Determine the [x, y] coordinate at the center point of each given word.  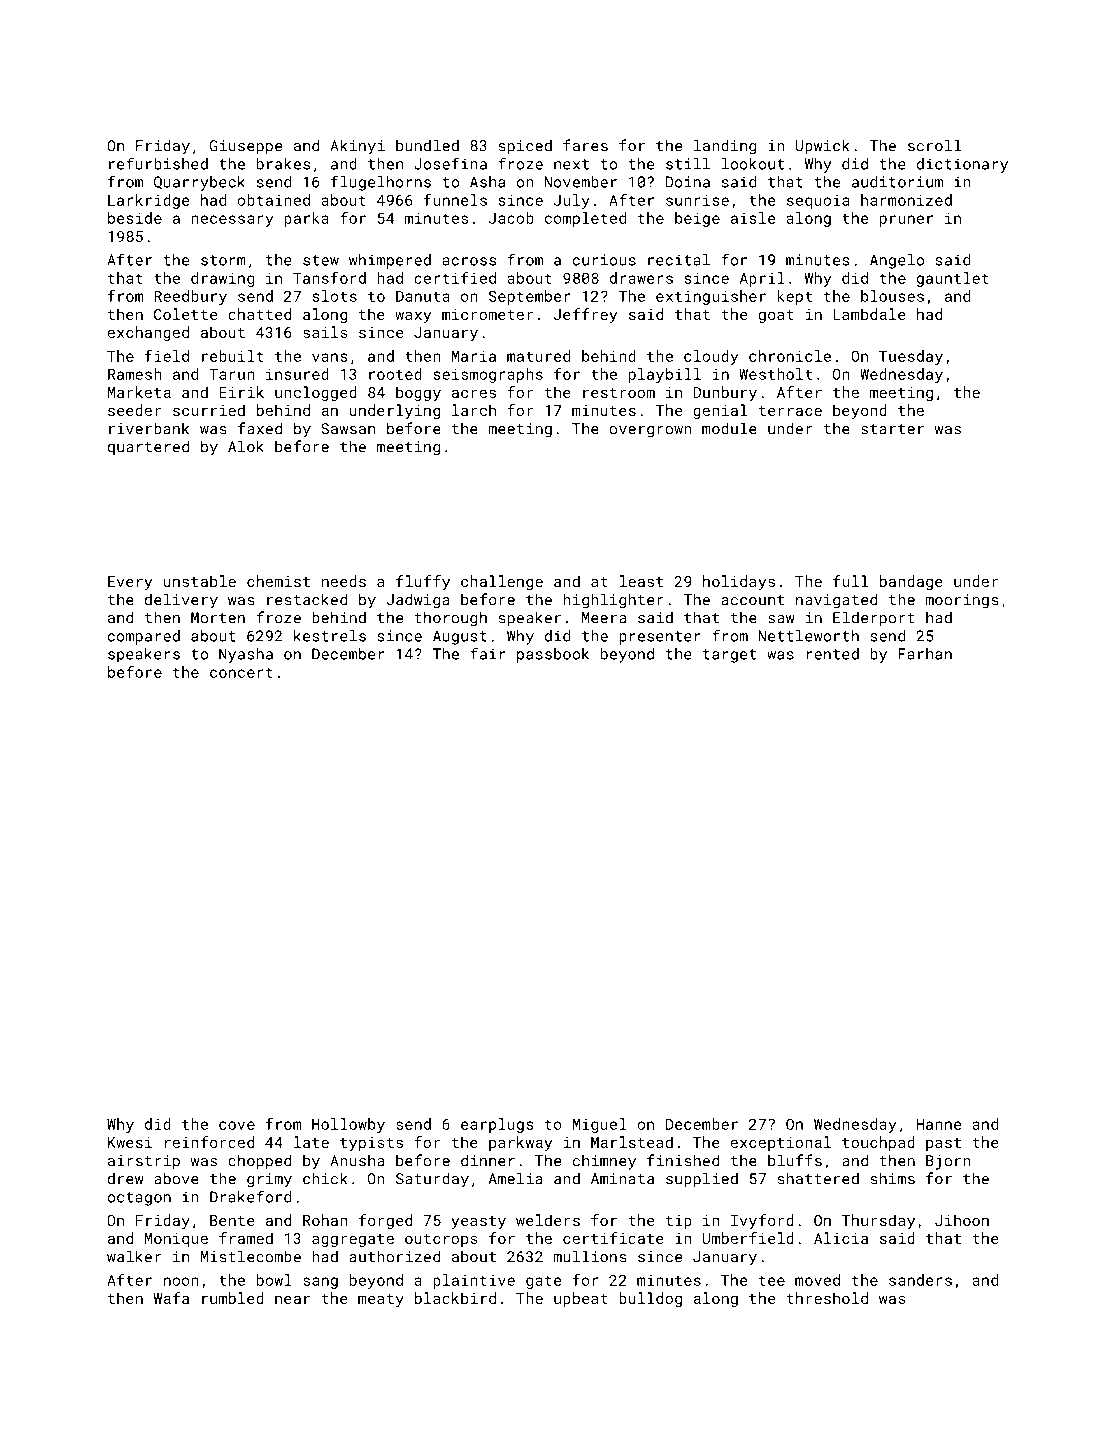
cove [237, 1125]
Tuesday [911, 357]
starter [892, 429]
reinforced [209, 1142]
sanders [920, 1280]
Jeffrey [585, 316]
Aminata [622, 1179]
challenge [502, 582]
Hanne [939, 1124]
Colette [185, 314]
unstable [200, 581]
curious [604, 260]
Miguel [600, 1125]
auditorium [897, 182]
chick [325, 1178]
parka [306, 219]
